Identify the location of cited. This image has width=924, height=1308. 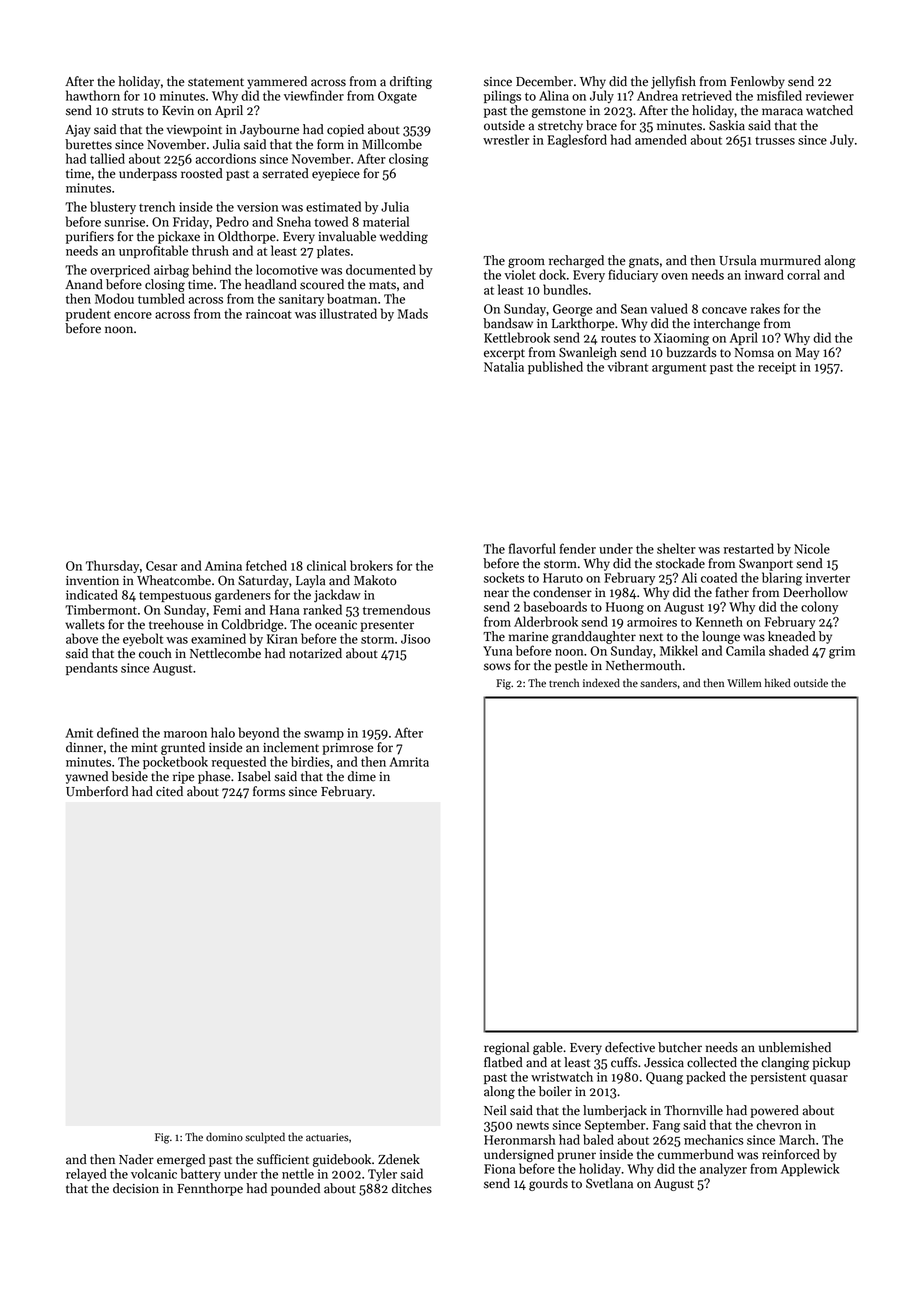
(169, 791).
